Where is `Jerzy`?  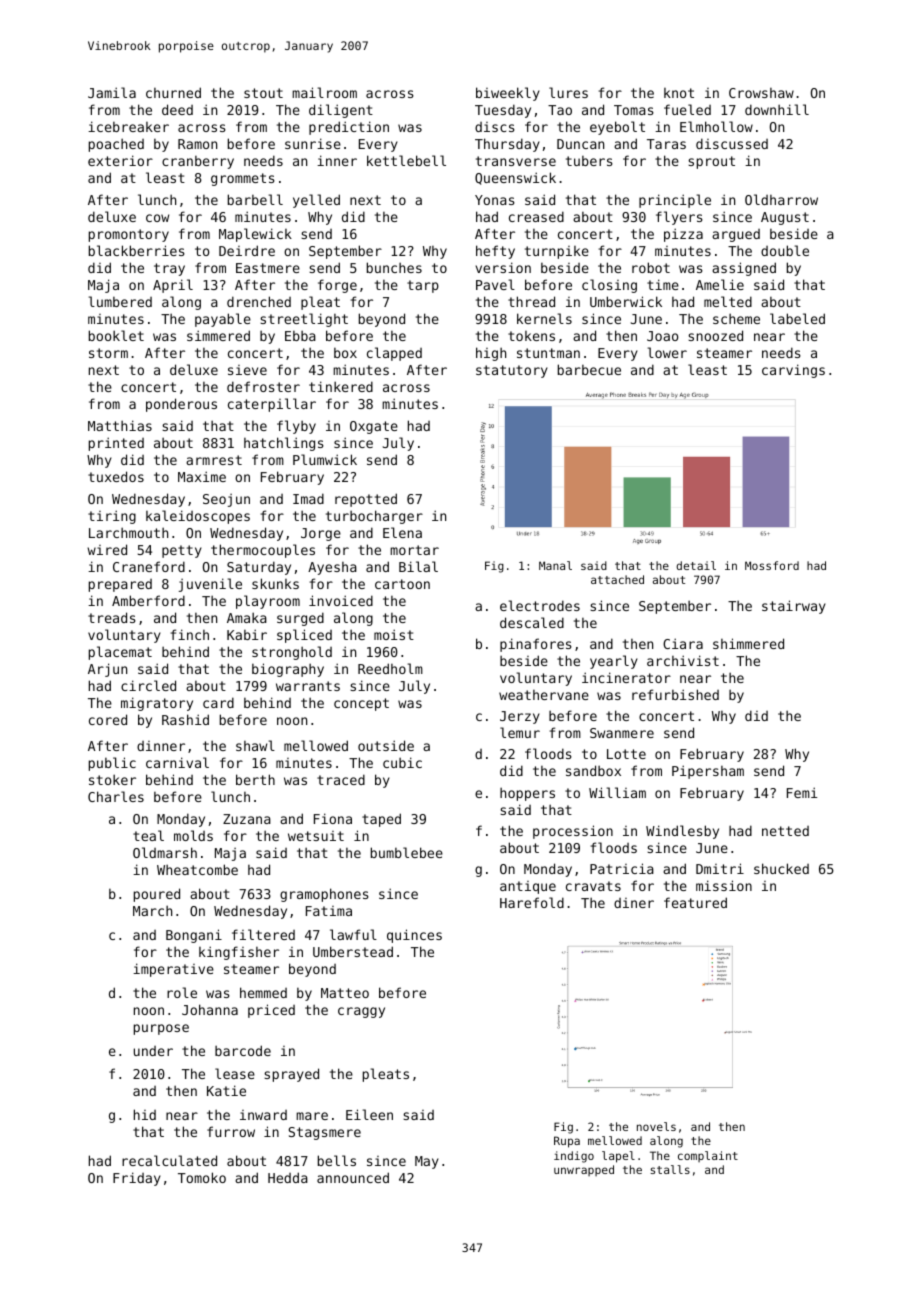
Jerzy is located at coordinates (520, 717).
